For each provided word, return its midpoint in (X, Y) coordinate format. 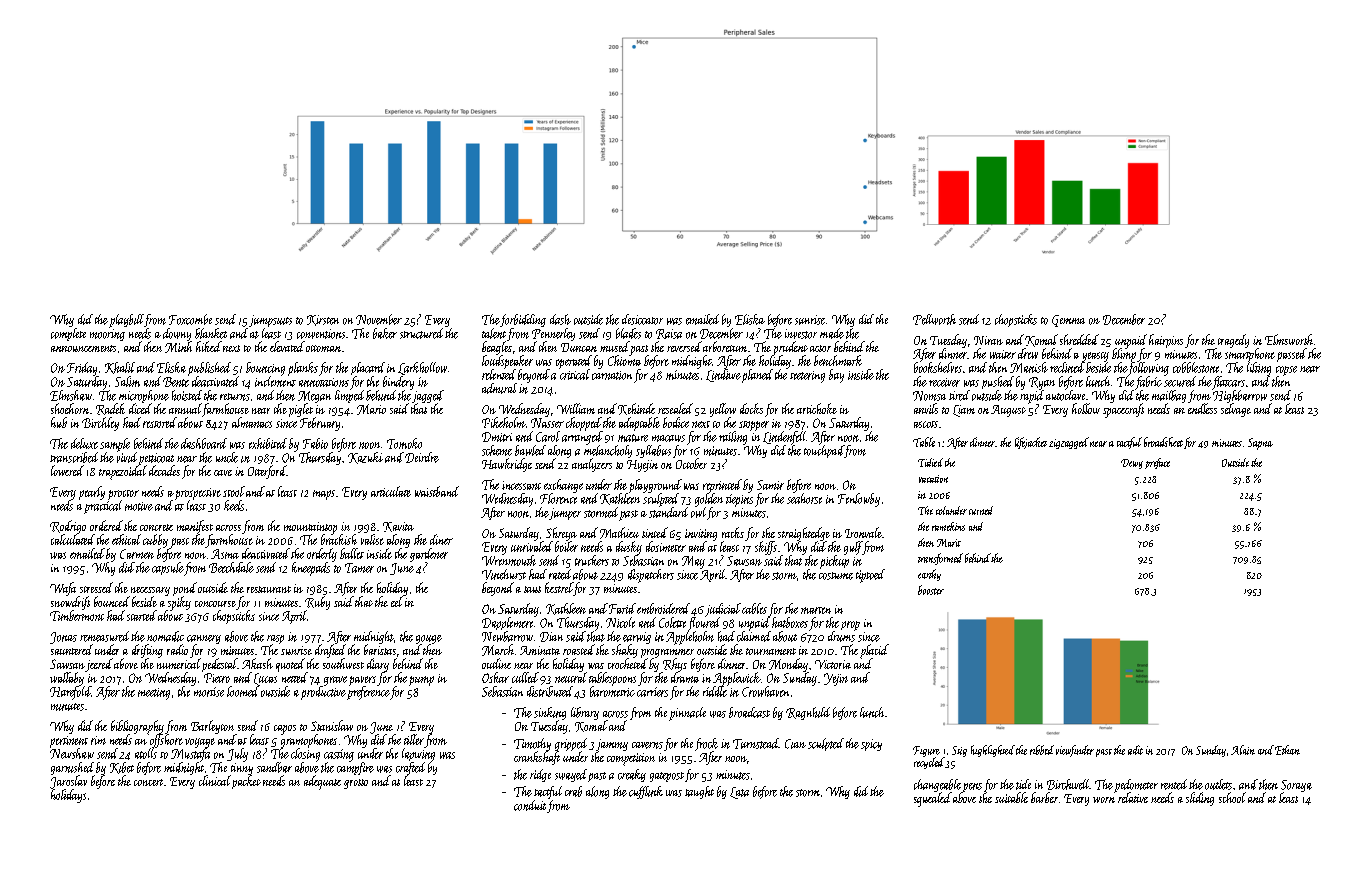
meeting (154, 694)
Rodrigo (68, 527)
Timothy (532, 744)
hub (59, 422)
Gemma (1068, 321)
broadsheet (1163, 442)
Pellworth (934, 319)
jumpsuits (270, 321)
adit (1135, 750)
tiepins (739, 500)
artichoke (817, 408)
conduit (530, 805)
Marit (949, 543)
